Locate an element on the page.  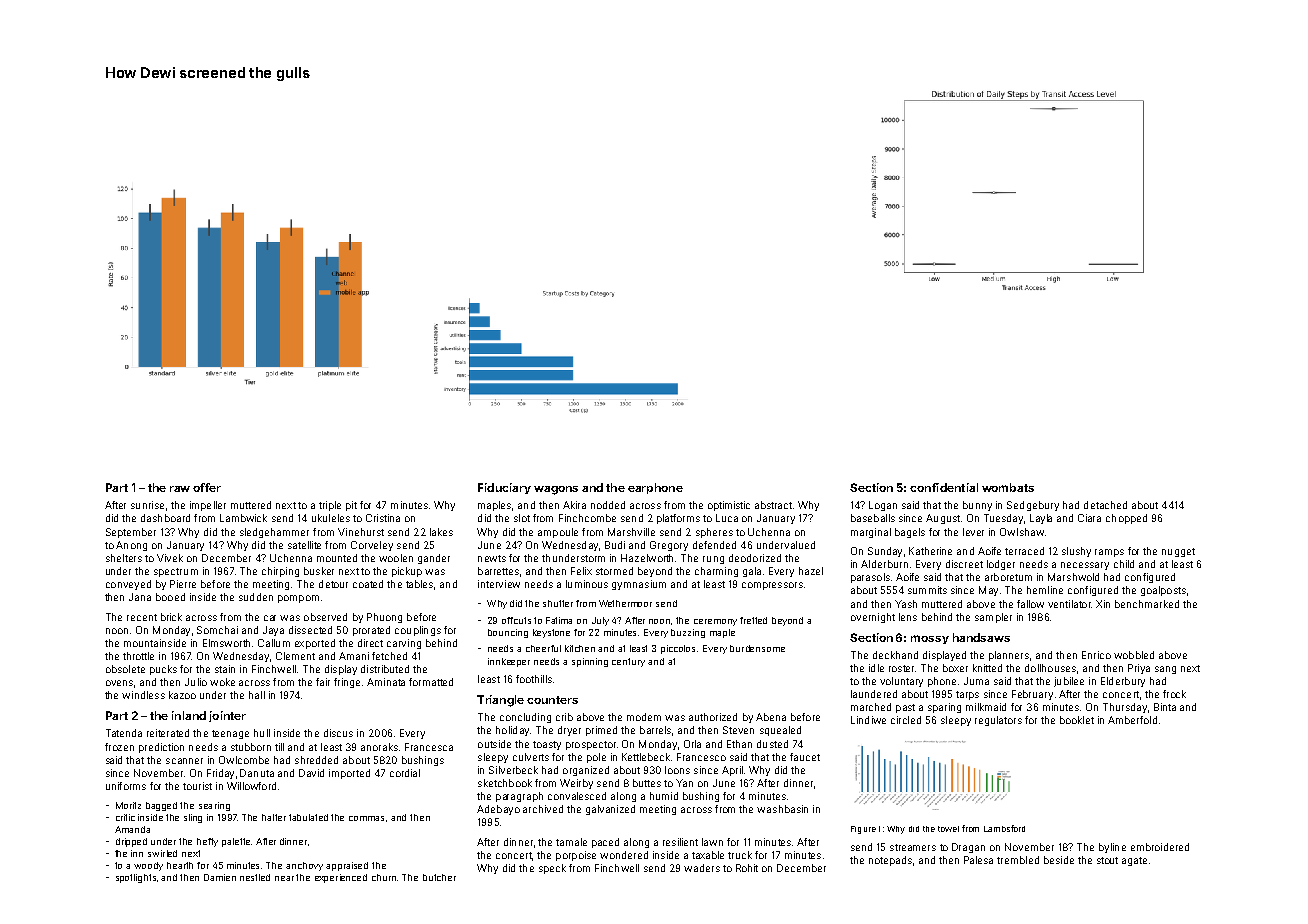
embroidered is located at coordinates (1160, 847).
